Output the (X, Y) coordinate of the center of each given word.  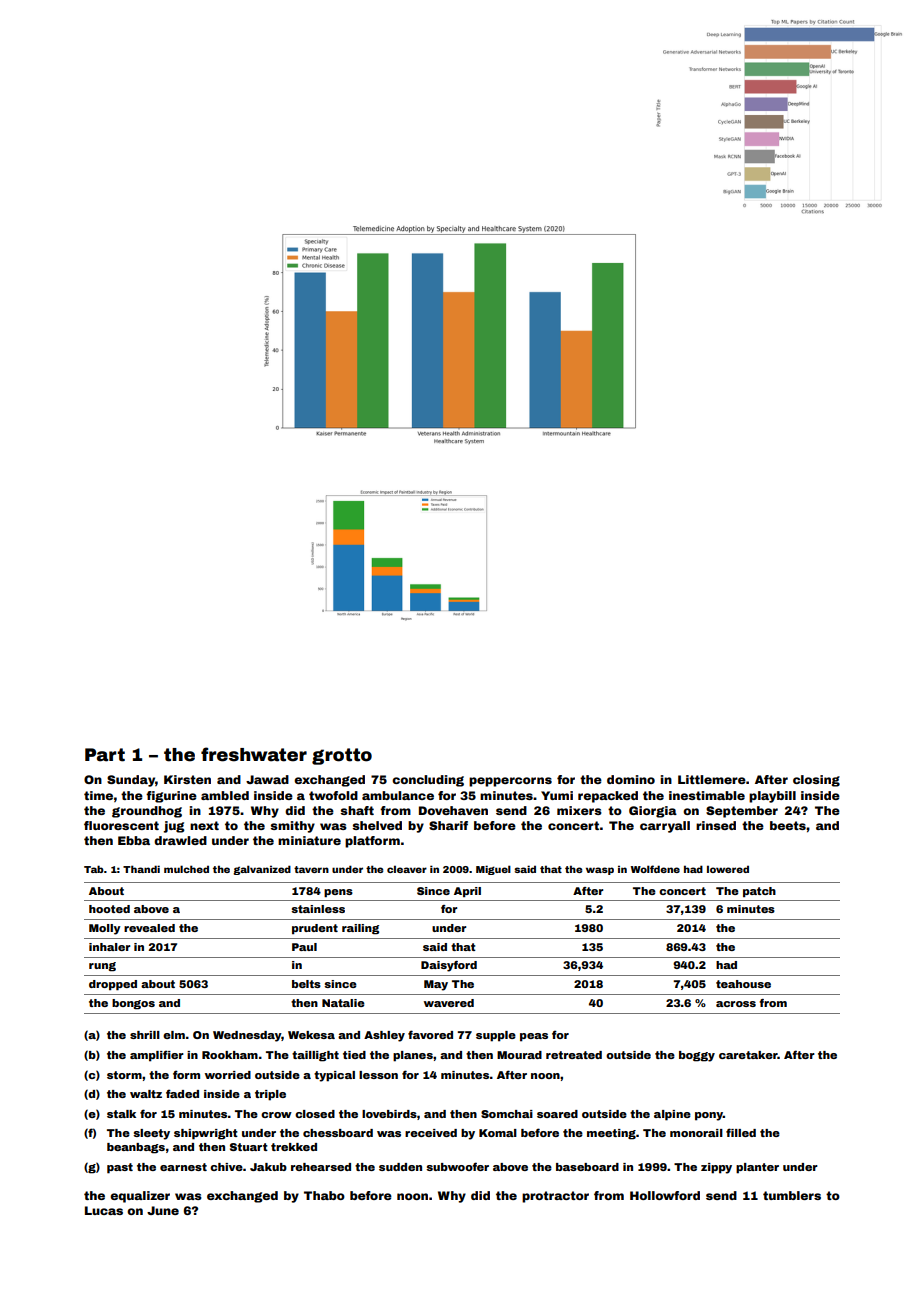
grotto (342, 756)
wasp (600, 871)
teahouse (743, 984)
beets (788, 825)
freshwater (254, 754)
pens (338, 893)
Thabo (324, 1195)
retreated (574, 1055)
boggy (697, 1056)
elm (174, 1035)
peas (534, 1037)
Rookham (230, 1055)
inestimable (707, 795)
